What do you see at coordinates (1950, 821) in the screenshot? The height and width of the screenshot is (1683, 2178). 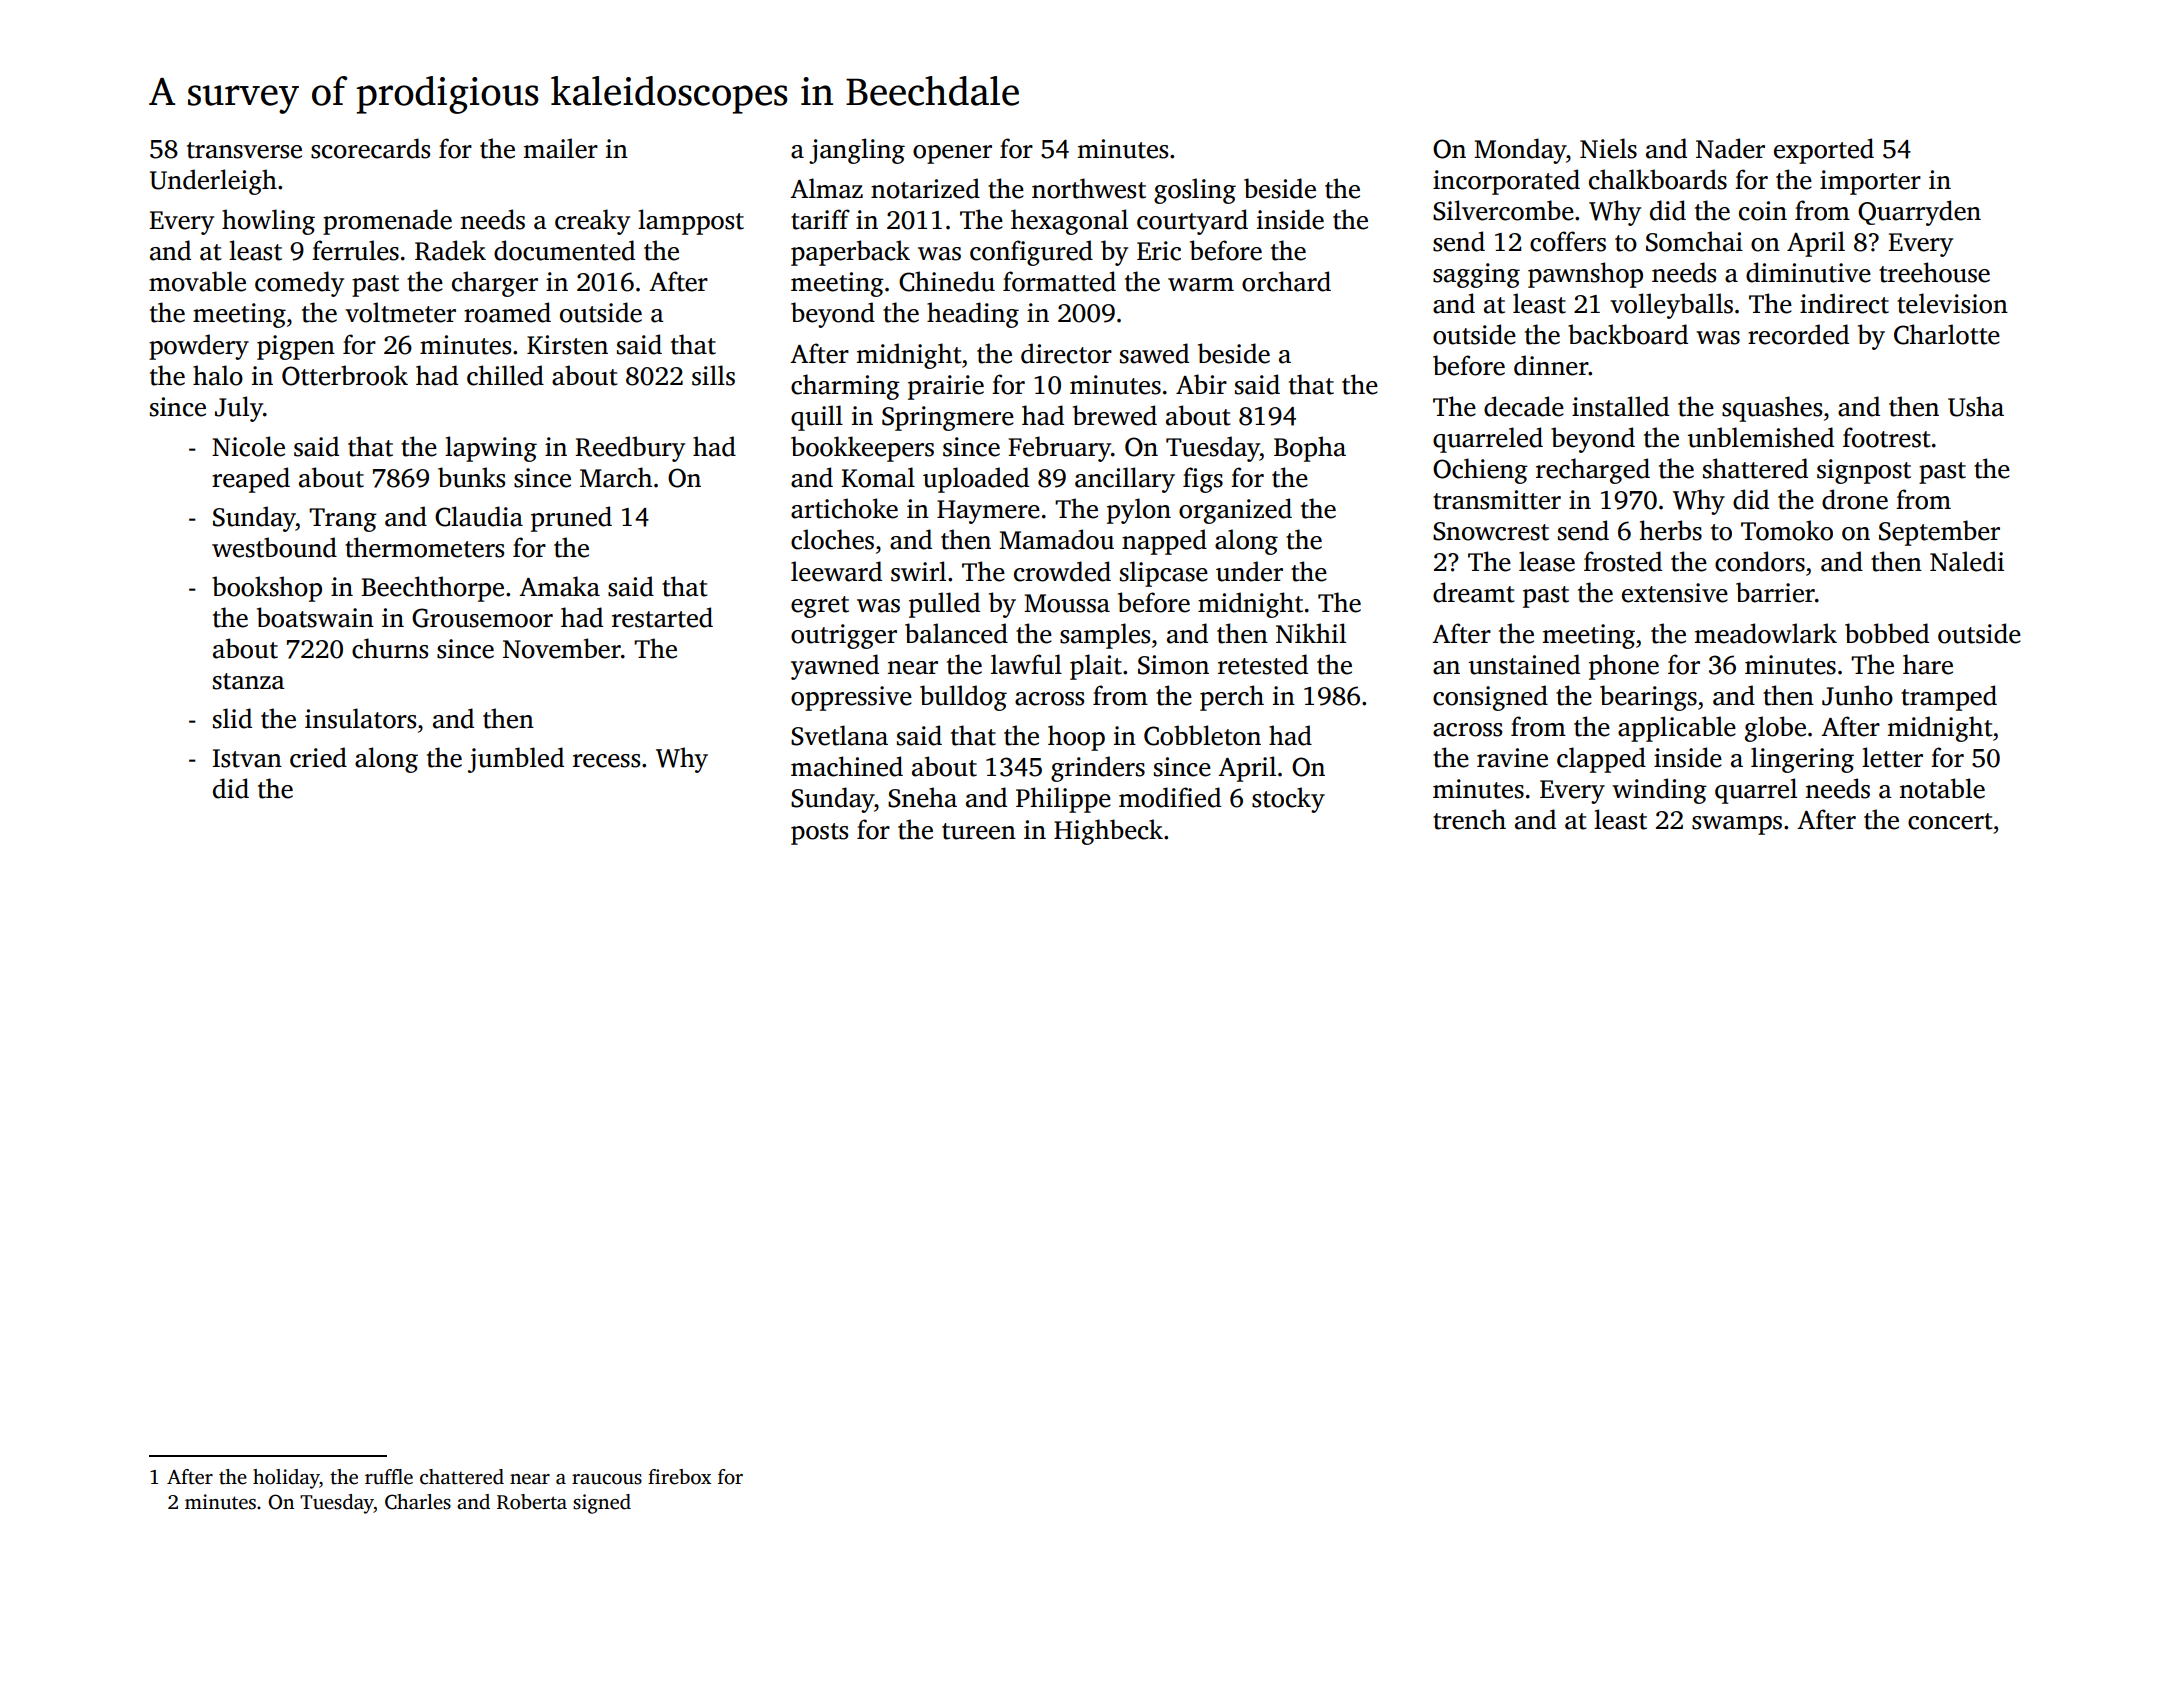 I see `concert` at bounding box center [1950, 821].
